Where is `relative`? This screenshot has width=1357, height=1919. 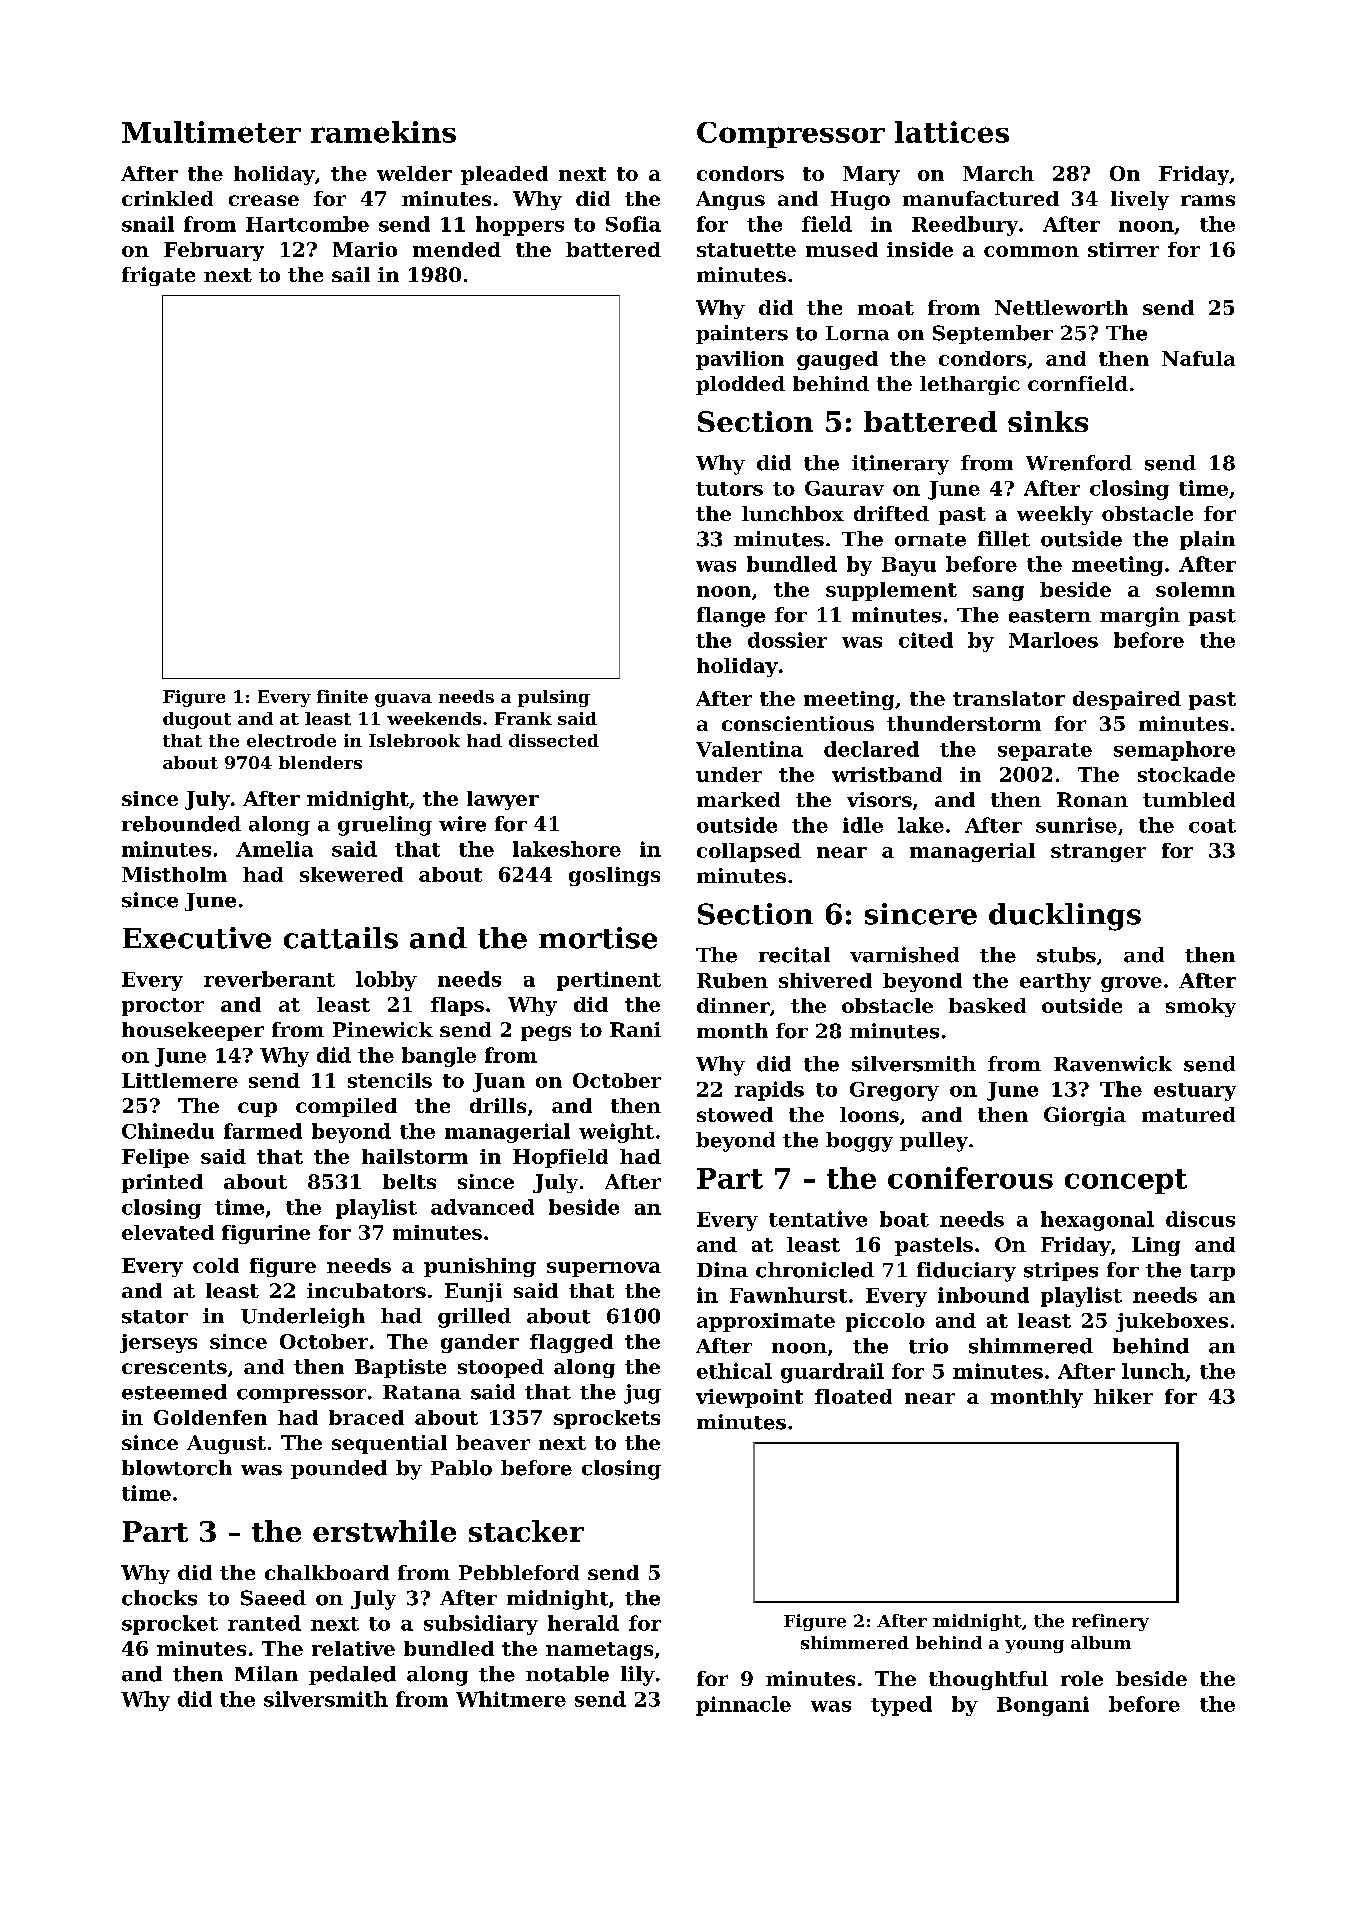 relative is located at coordinates (353, 1648).
